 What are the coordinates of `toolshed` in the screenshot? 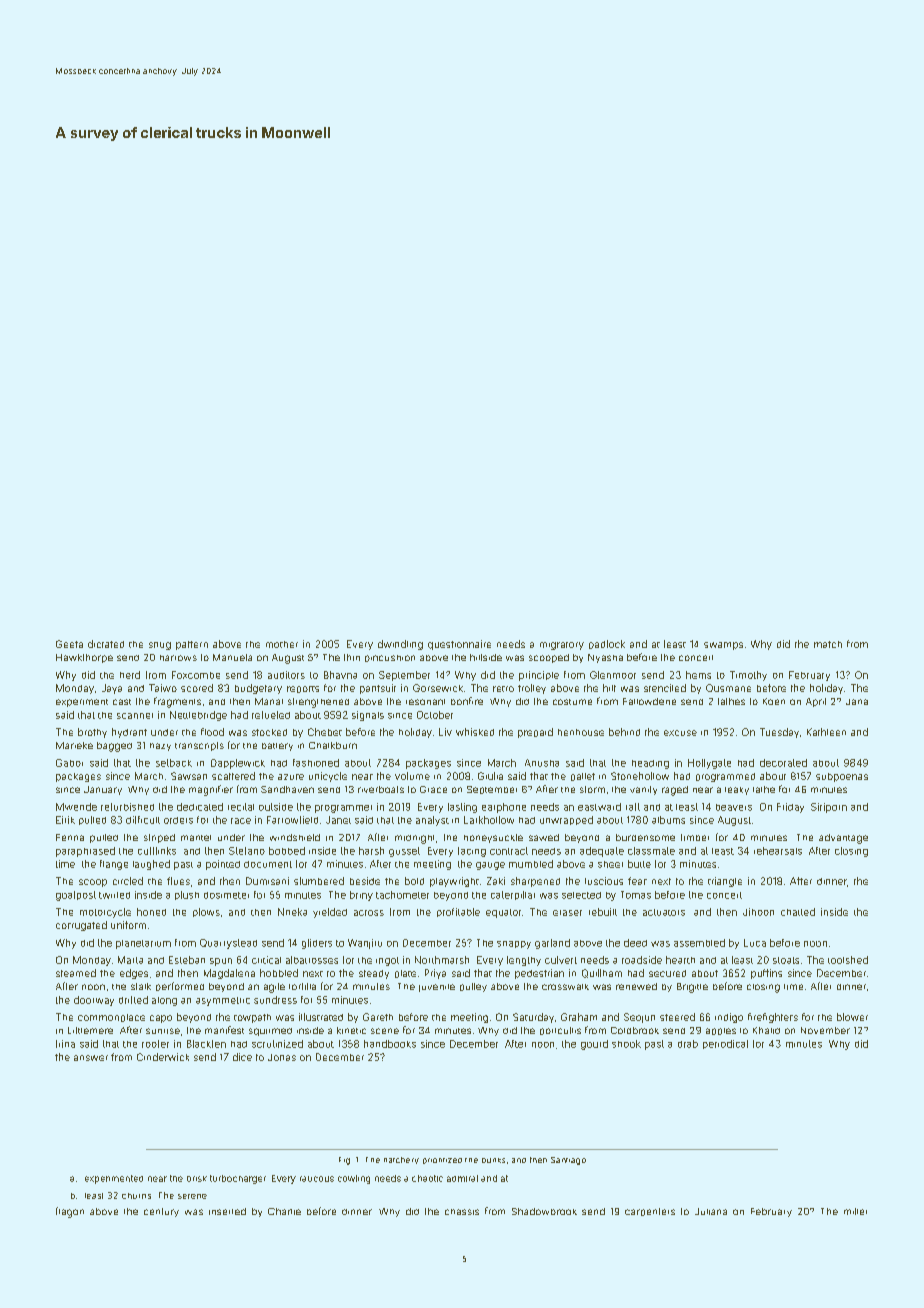 It's located at (848, 960).
